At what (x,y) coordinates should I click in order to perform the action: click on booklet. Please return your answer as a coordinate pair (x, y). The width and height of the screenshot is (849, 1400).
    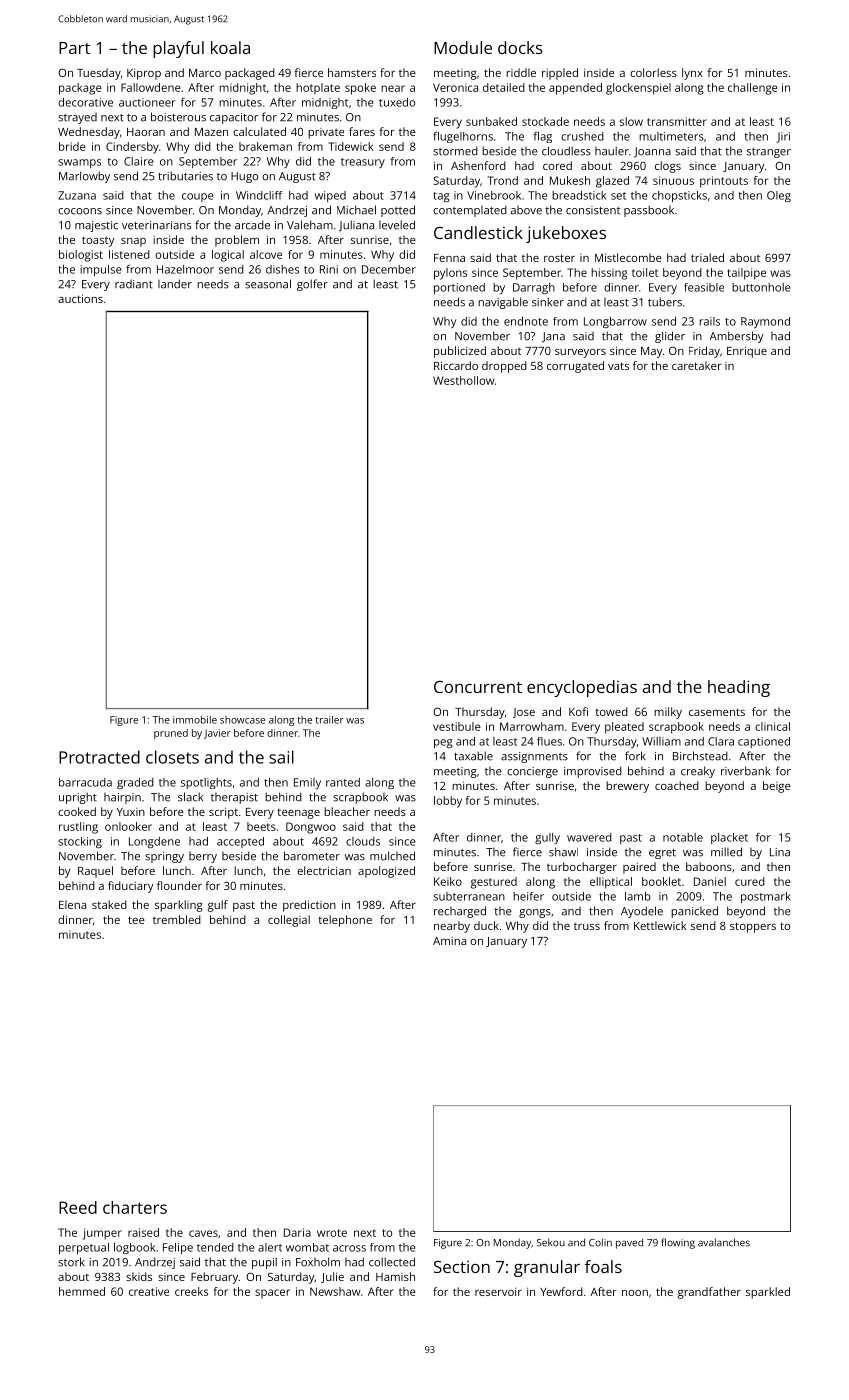
    Looking at the image, I should click on (661, 881).
